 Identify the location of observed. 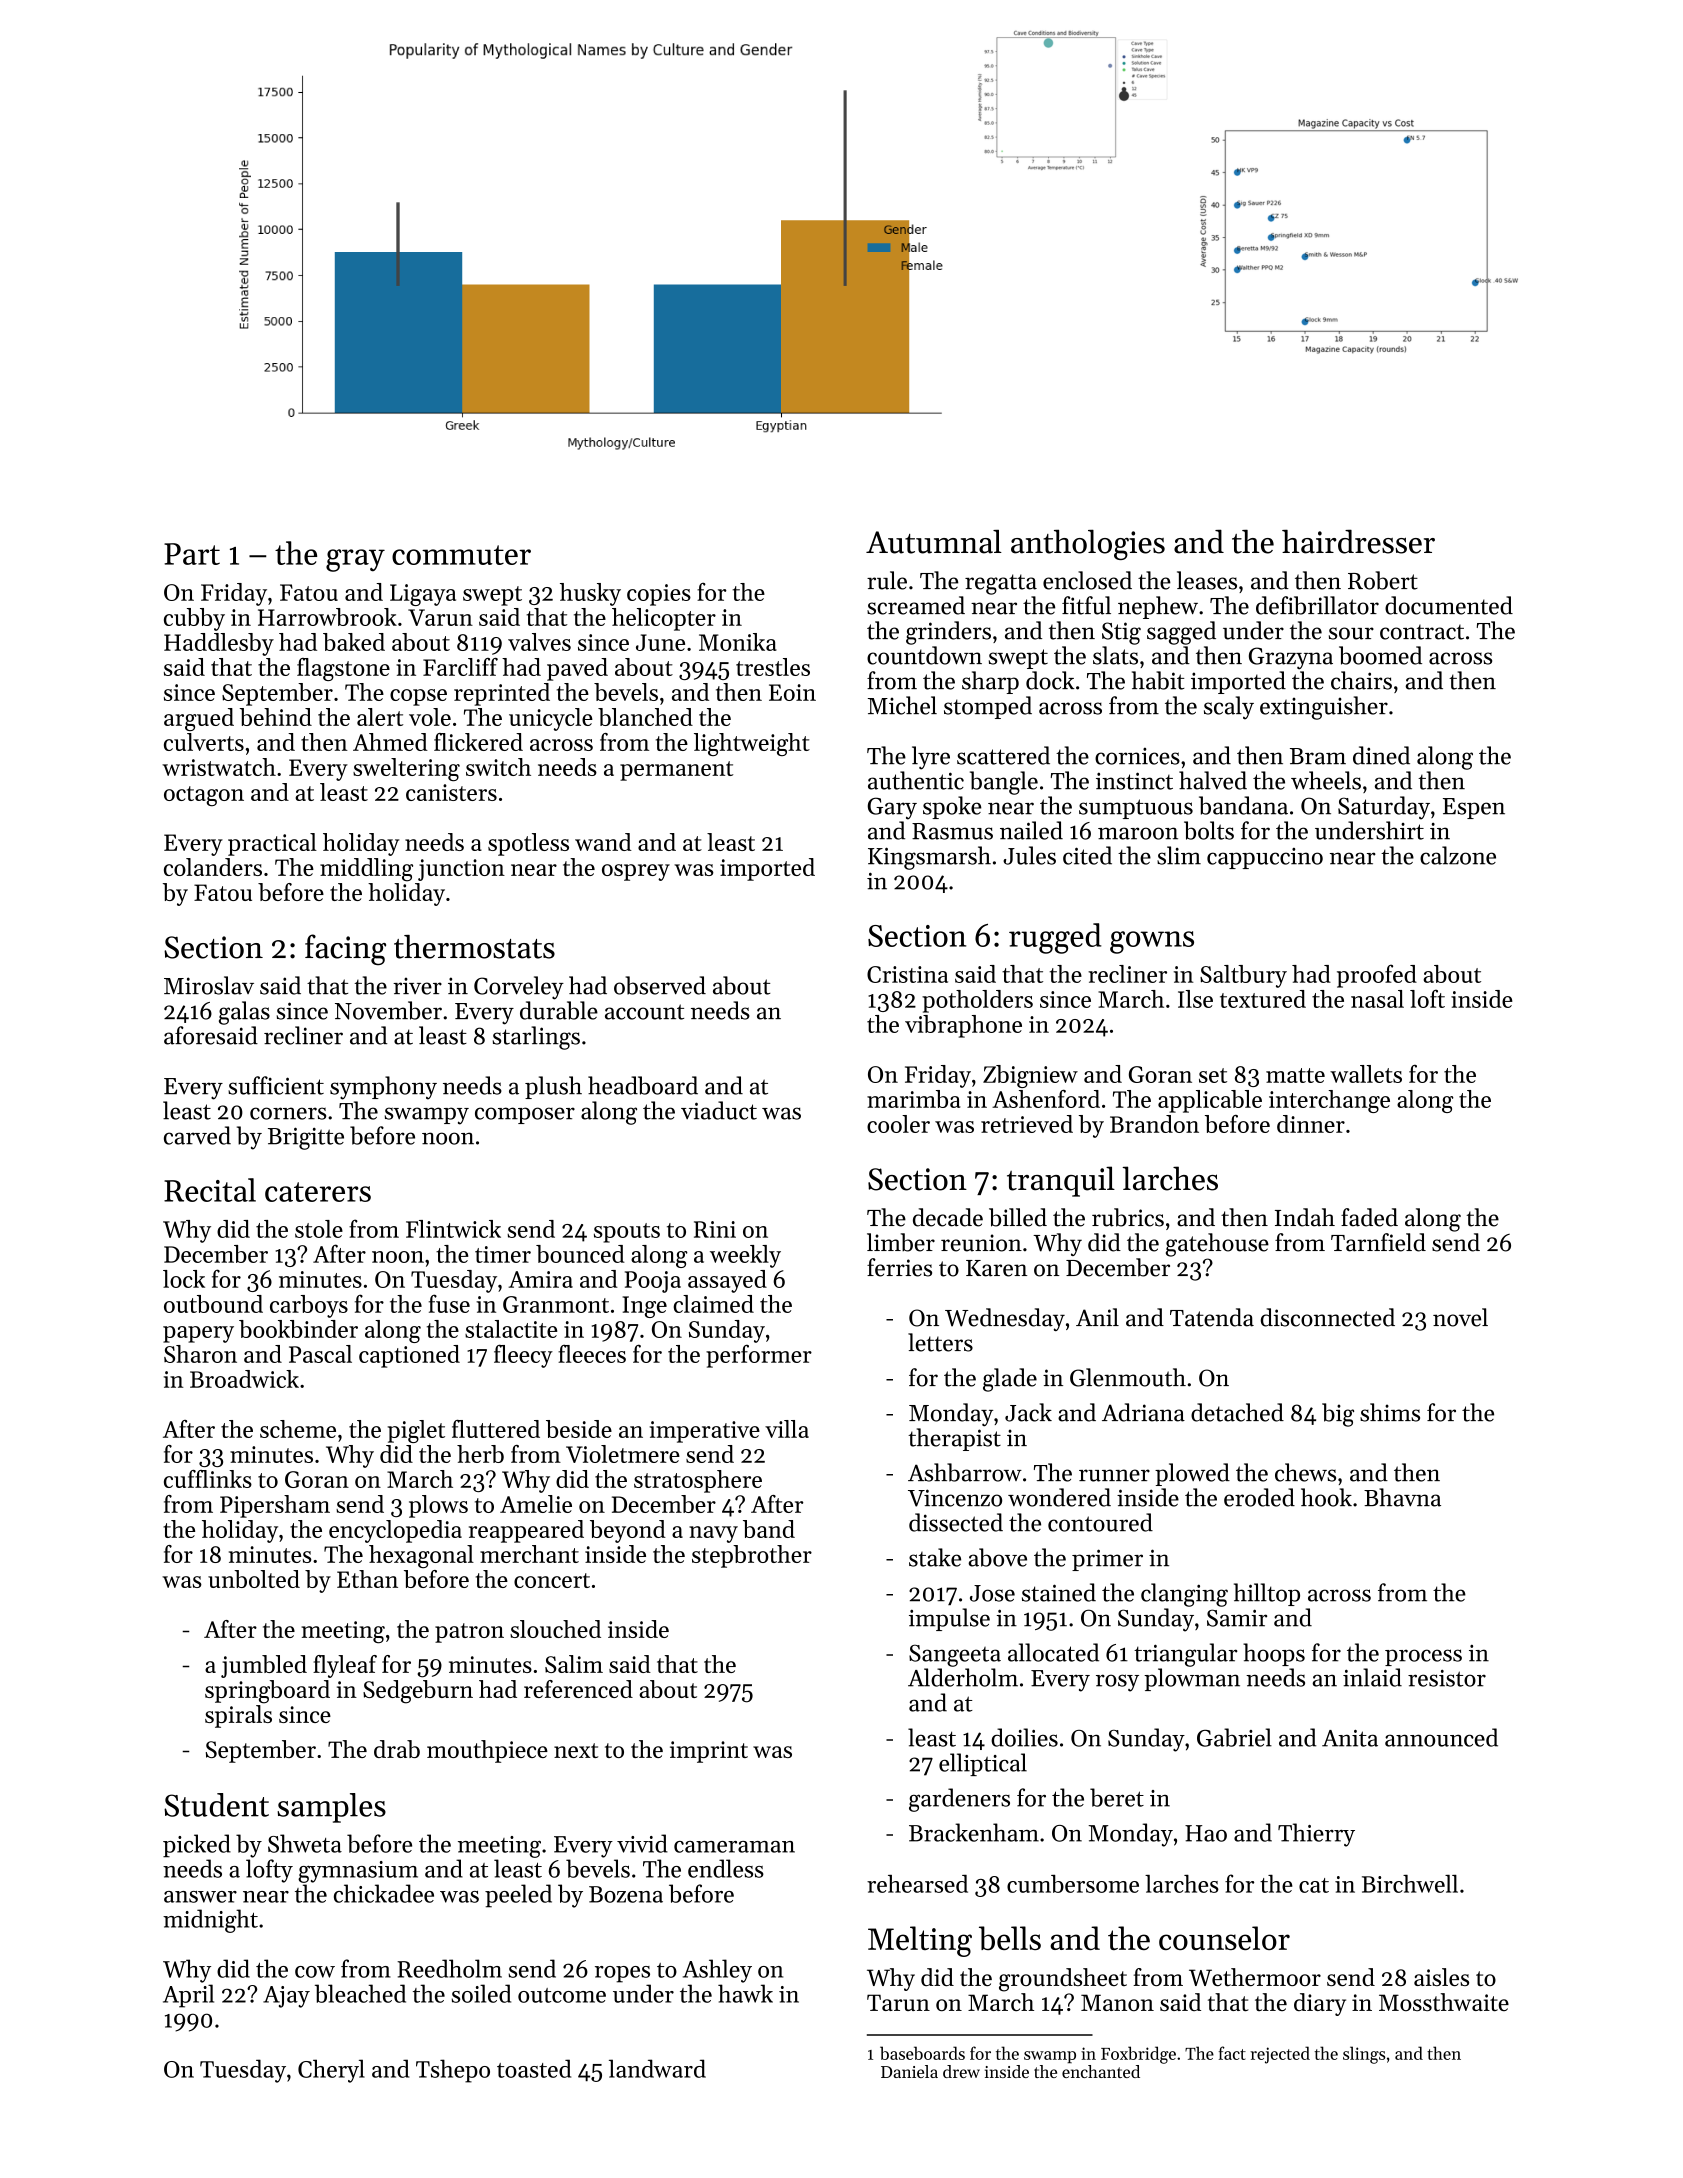
(660, 985).
